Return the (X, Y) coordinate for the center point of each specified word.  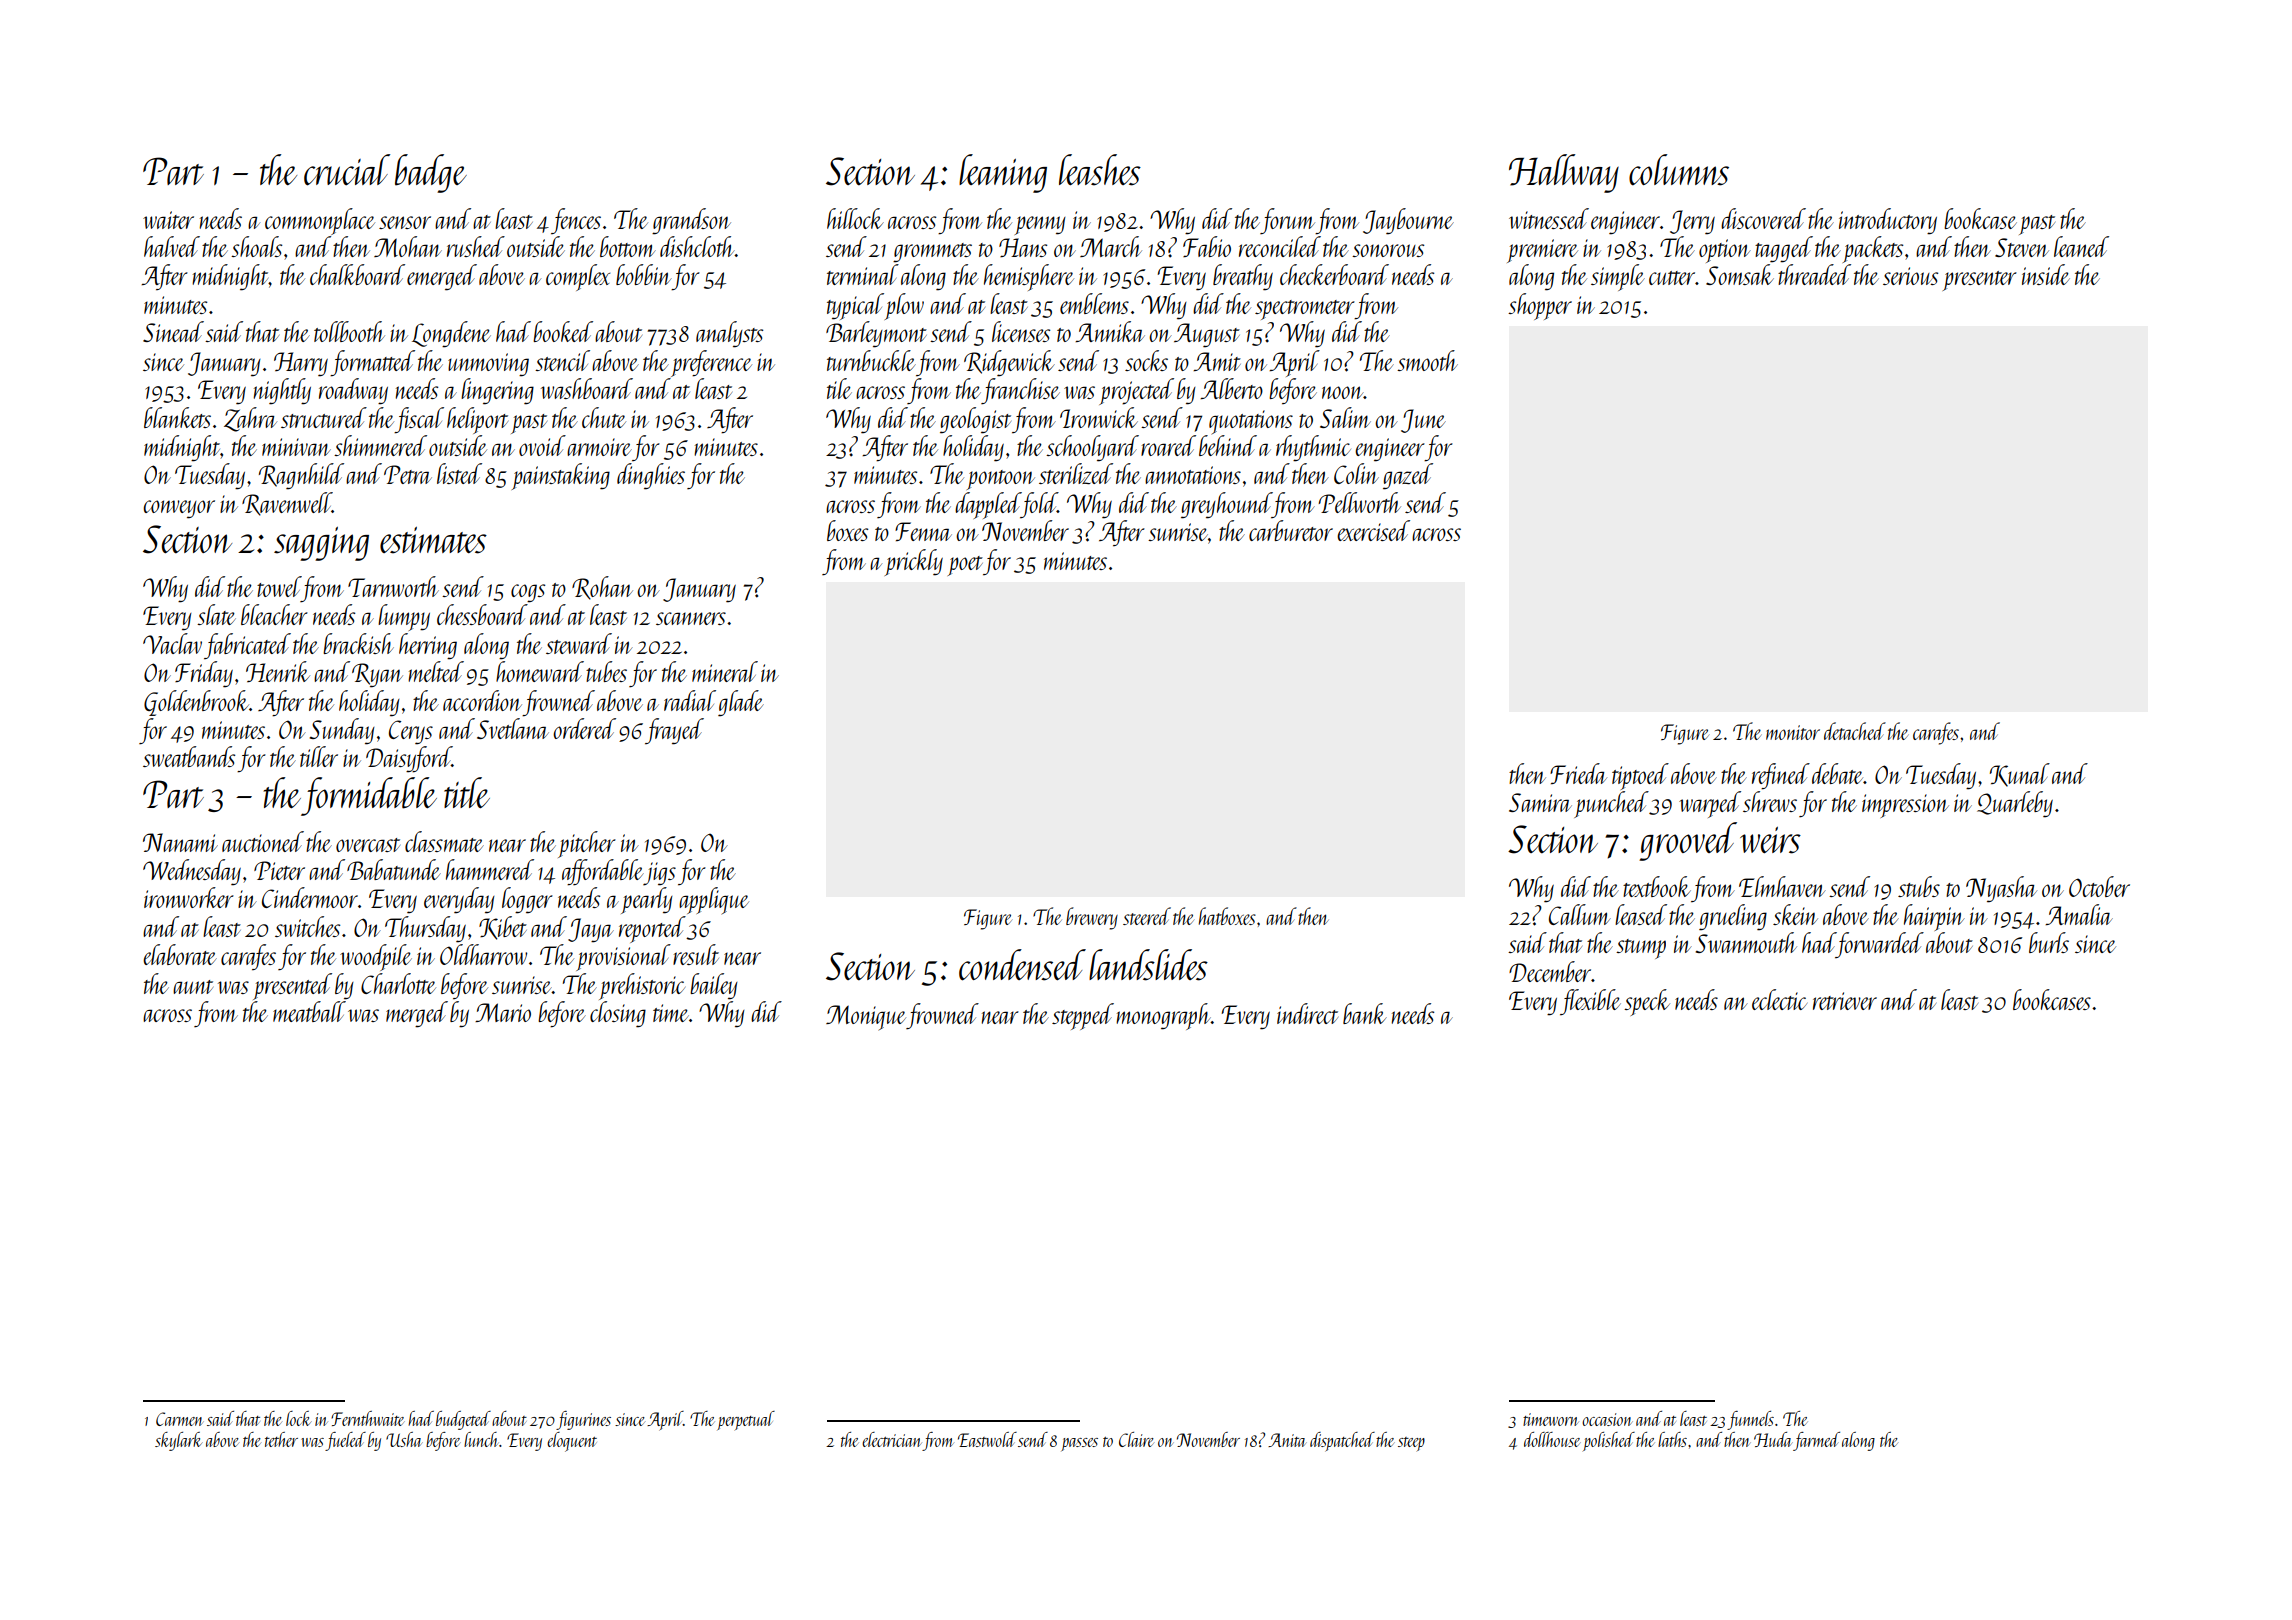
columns (1679, 170)
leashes (1100, 170)
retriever (1845, 1001)
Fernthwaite (368, 1418)
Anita (1287, 1440)
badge (431, 173)
